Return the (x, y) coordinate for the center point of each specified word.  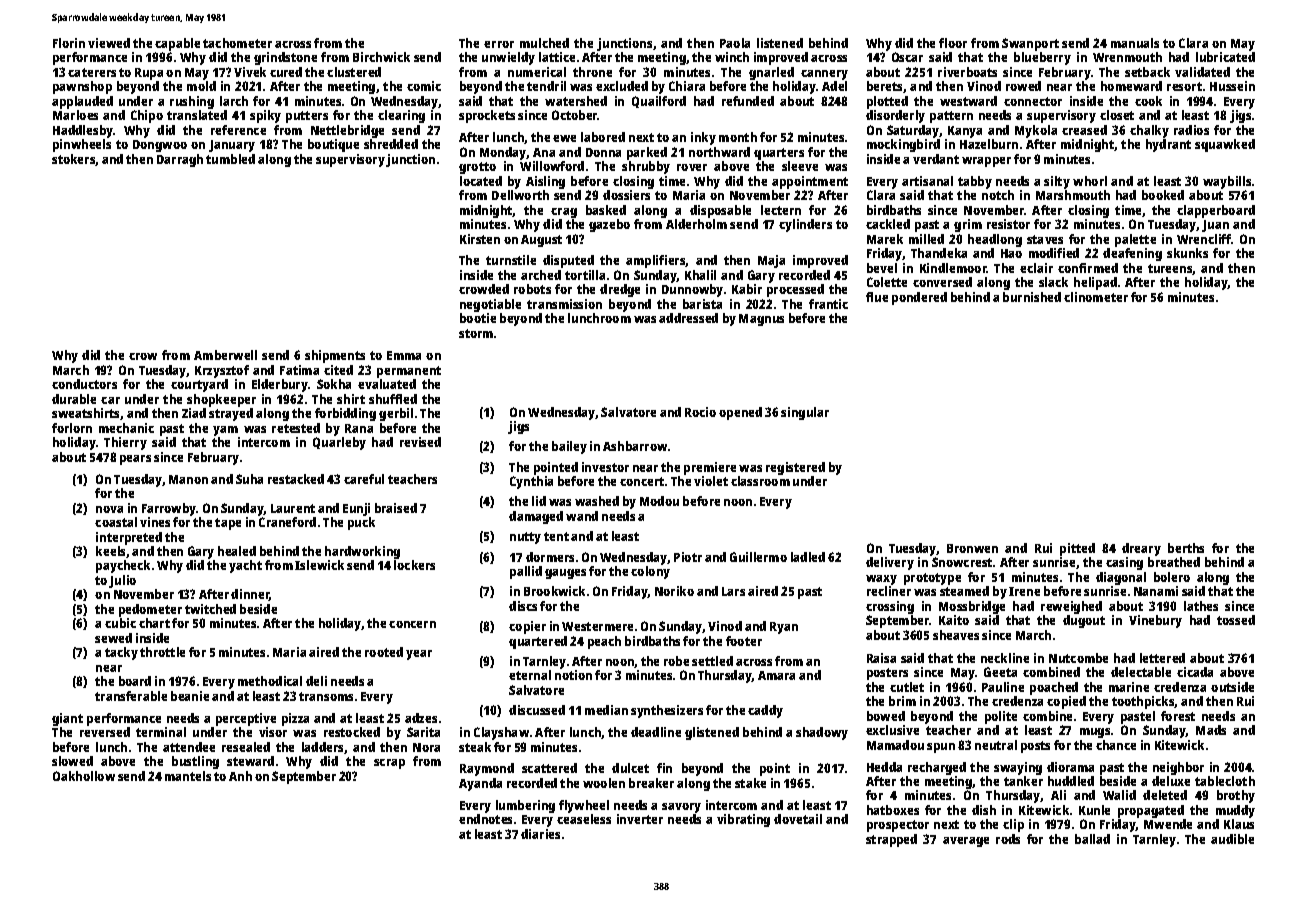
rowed (1023, 86)
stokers (74, 160)
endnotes (485, 819)
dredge (620, 290)
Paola (735, 43)
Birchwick (381, 57)
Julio (122, 581)
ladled (808, 557)
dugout (1084, 621)
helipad (1095, 283)
